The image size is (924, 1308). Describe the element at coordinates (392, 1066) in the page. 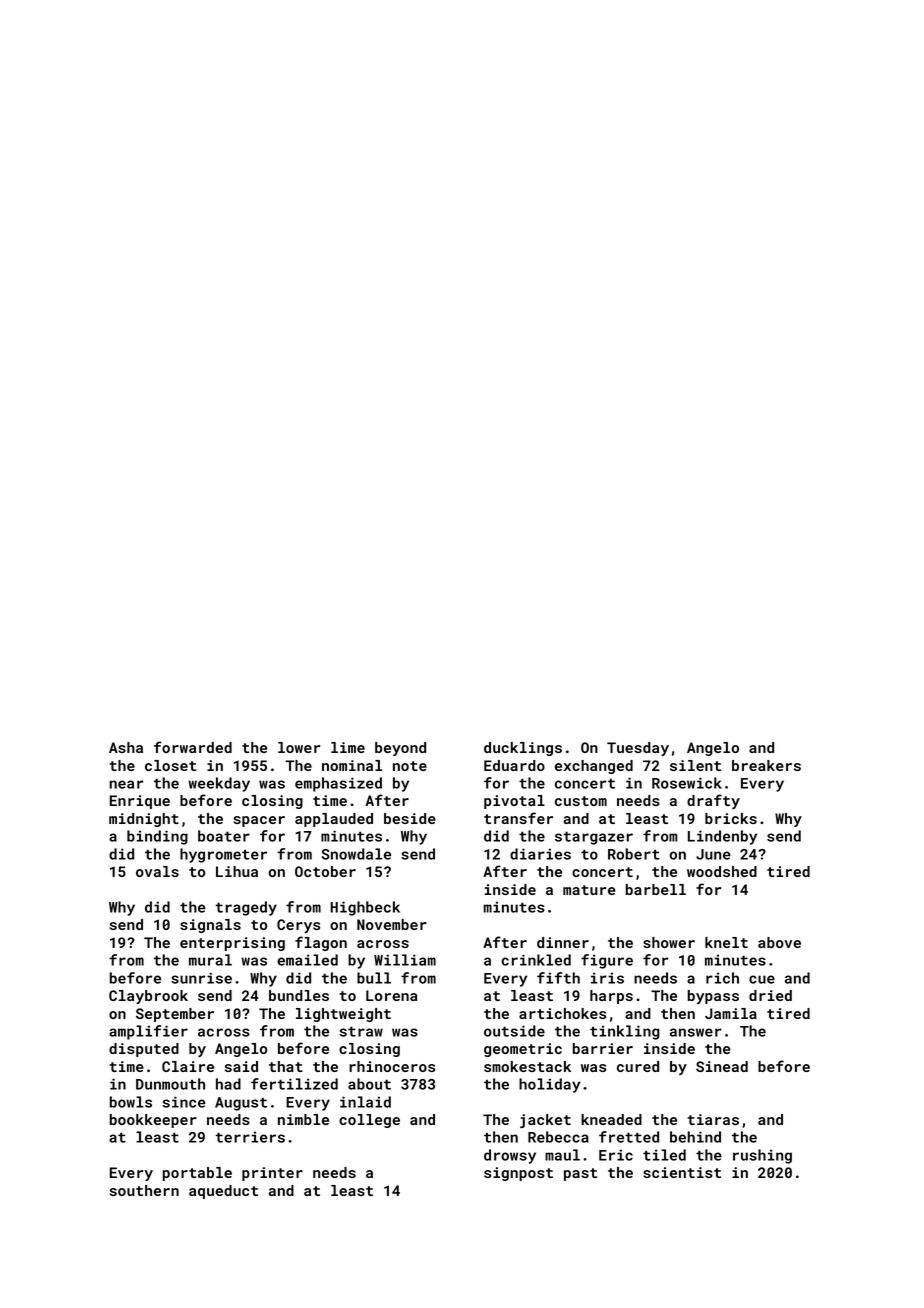

I see `rhinoceros` at that location.
